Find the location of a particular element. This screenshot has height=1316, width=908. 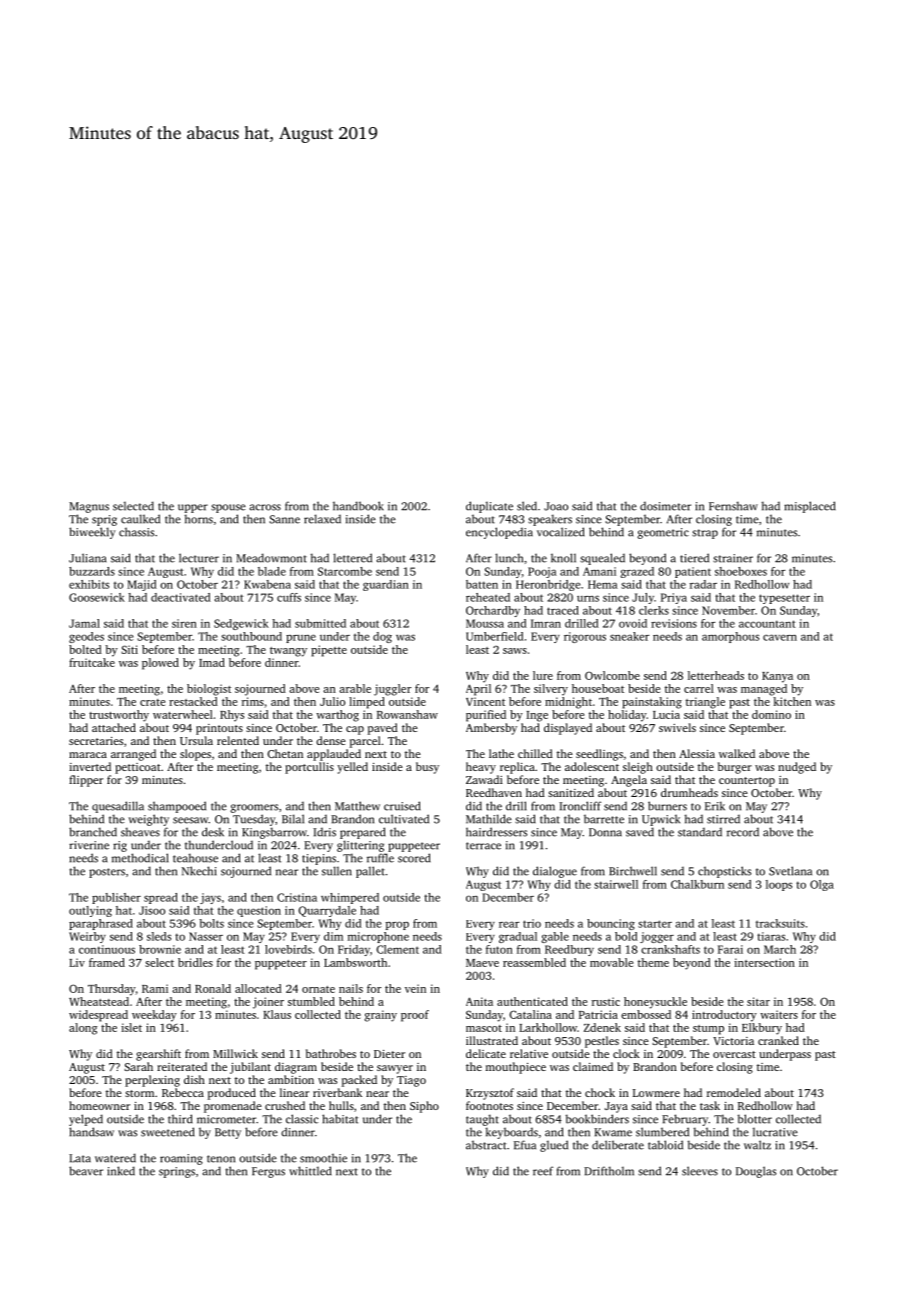

whimpered is located at coordinates (350, 898).
